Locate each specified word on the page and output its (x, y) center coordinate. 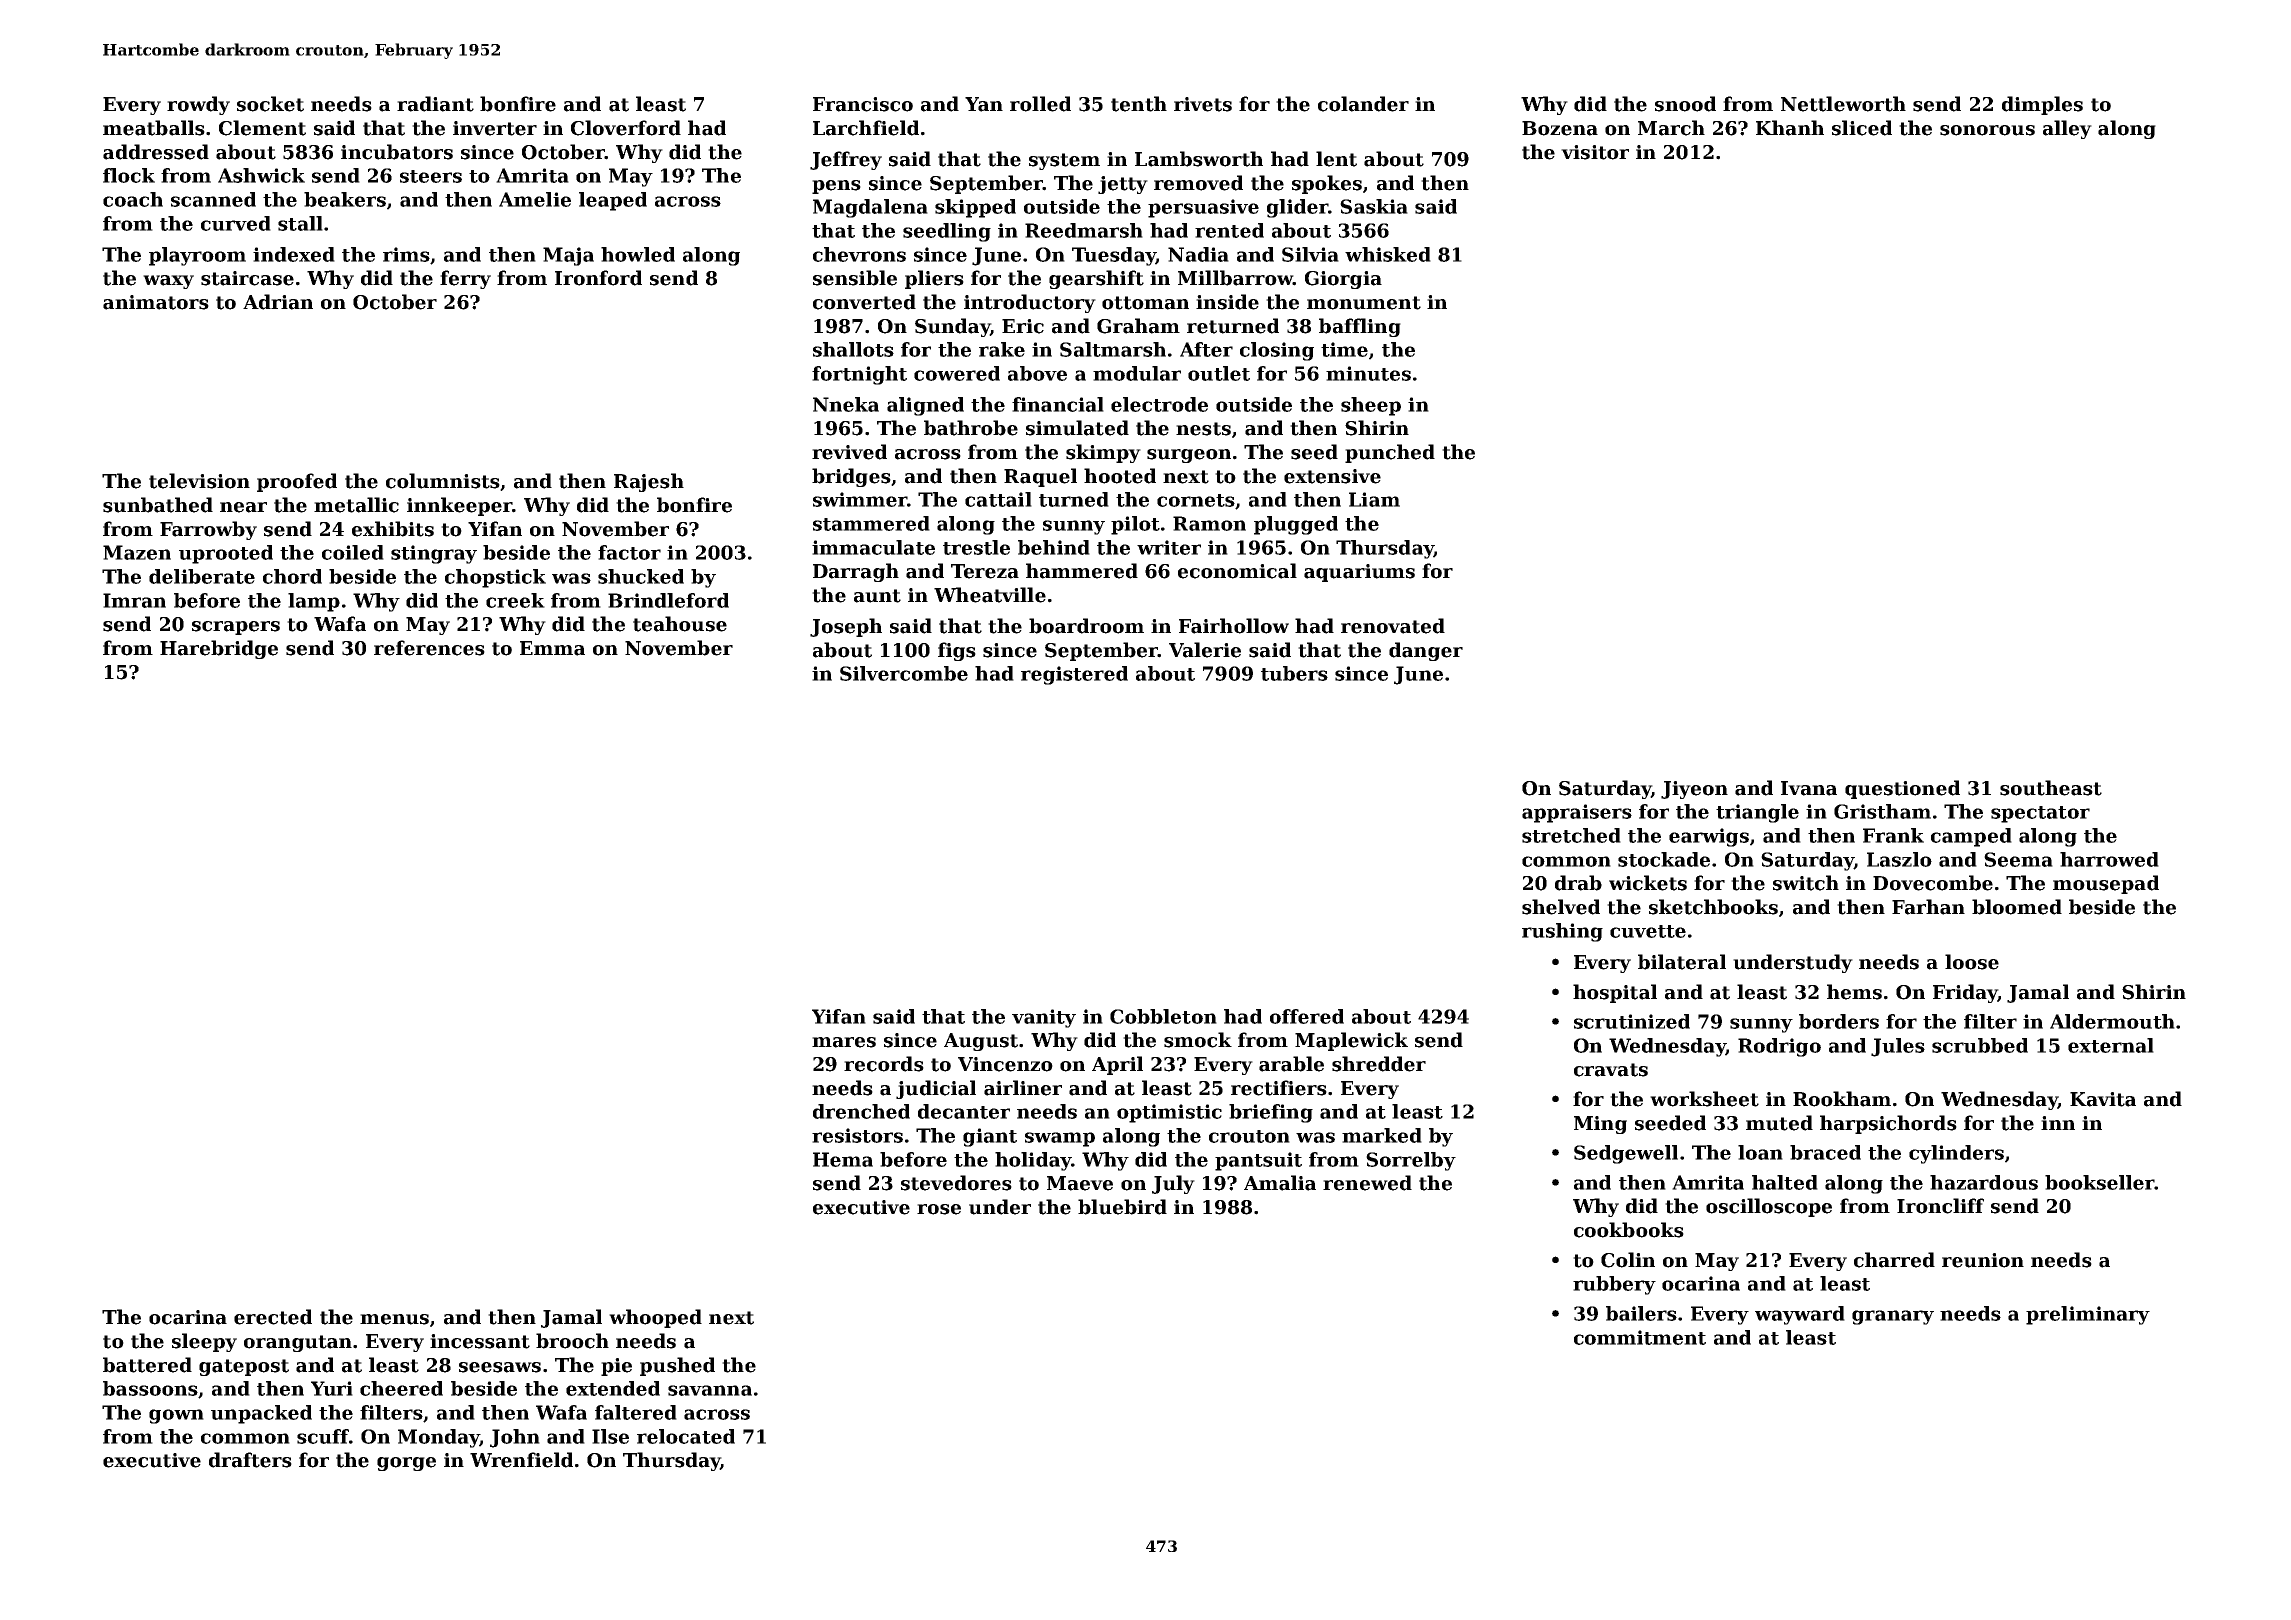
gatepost (244, 1367)
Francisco (863, 104)
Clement (262, 128)
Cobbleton (1163, 1016)
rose (939, 1209)
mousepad (2106, 884)
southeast (2051, 788)
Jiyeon (1694, 790)
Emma (552, 648)
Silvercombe (904, 673)
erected (273, 1317)
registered (1074, 675)
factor (629, 552)
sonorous (1987, 130)
